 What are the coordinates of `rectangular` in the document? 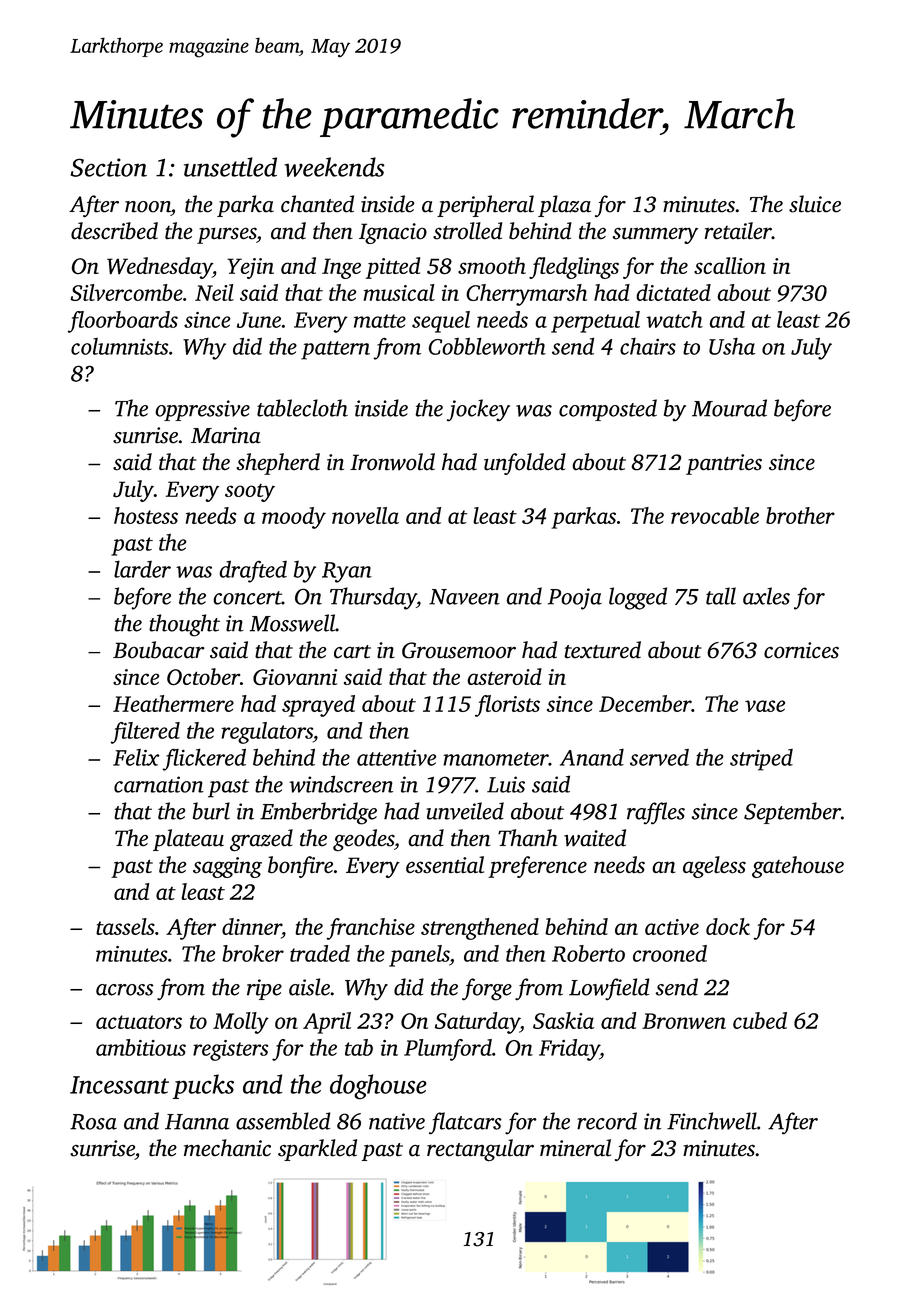 It's located at (480, 1150).
